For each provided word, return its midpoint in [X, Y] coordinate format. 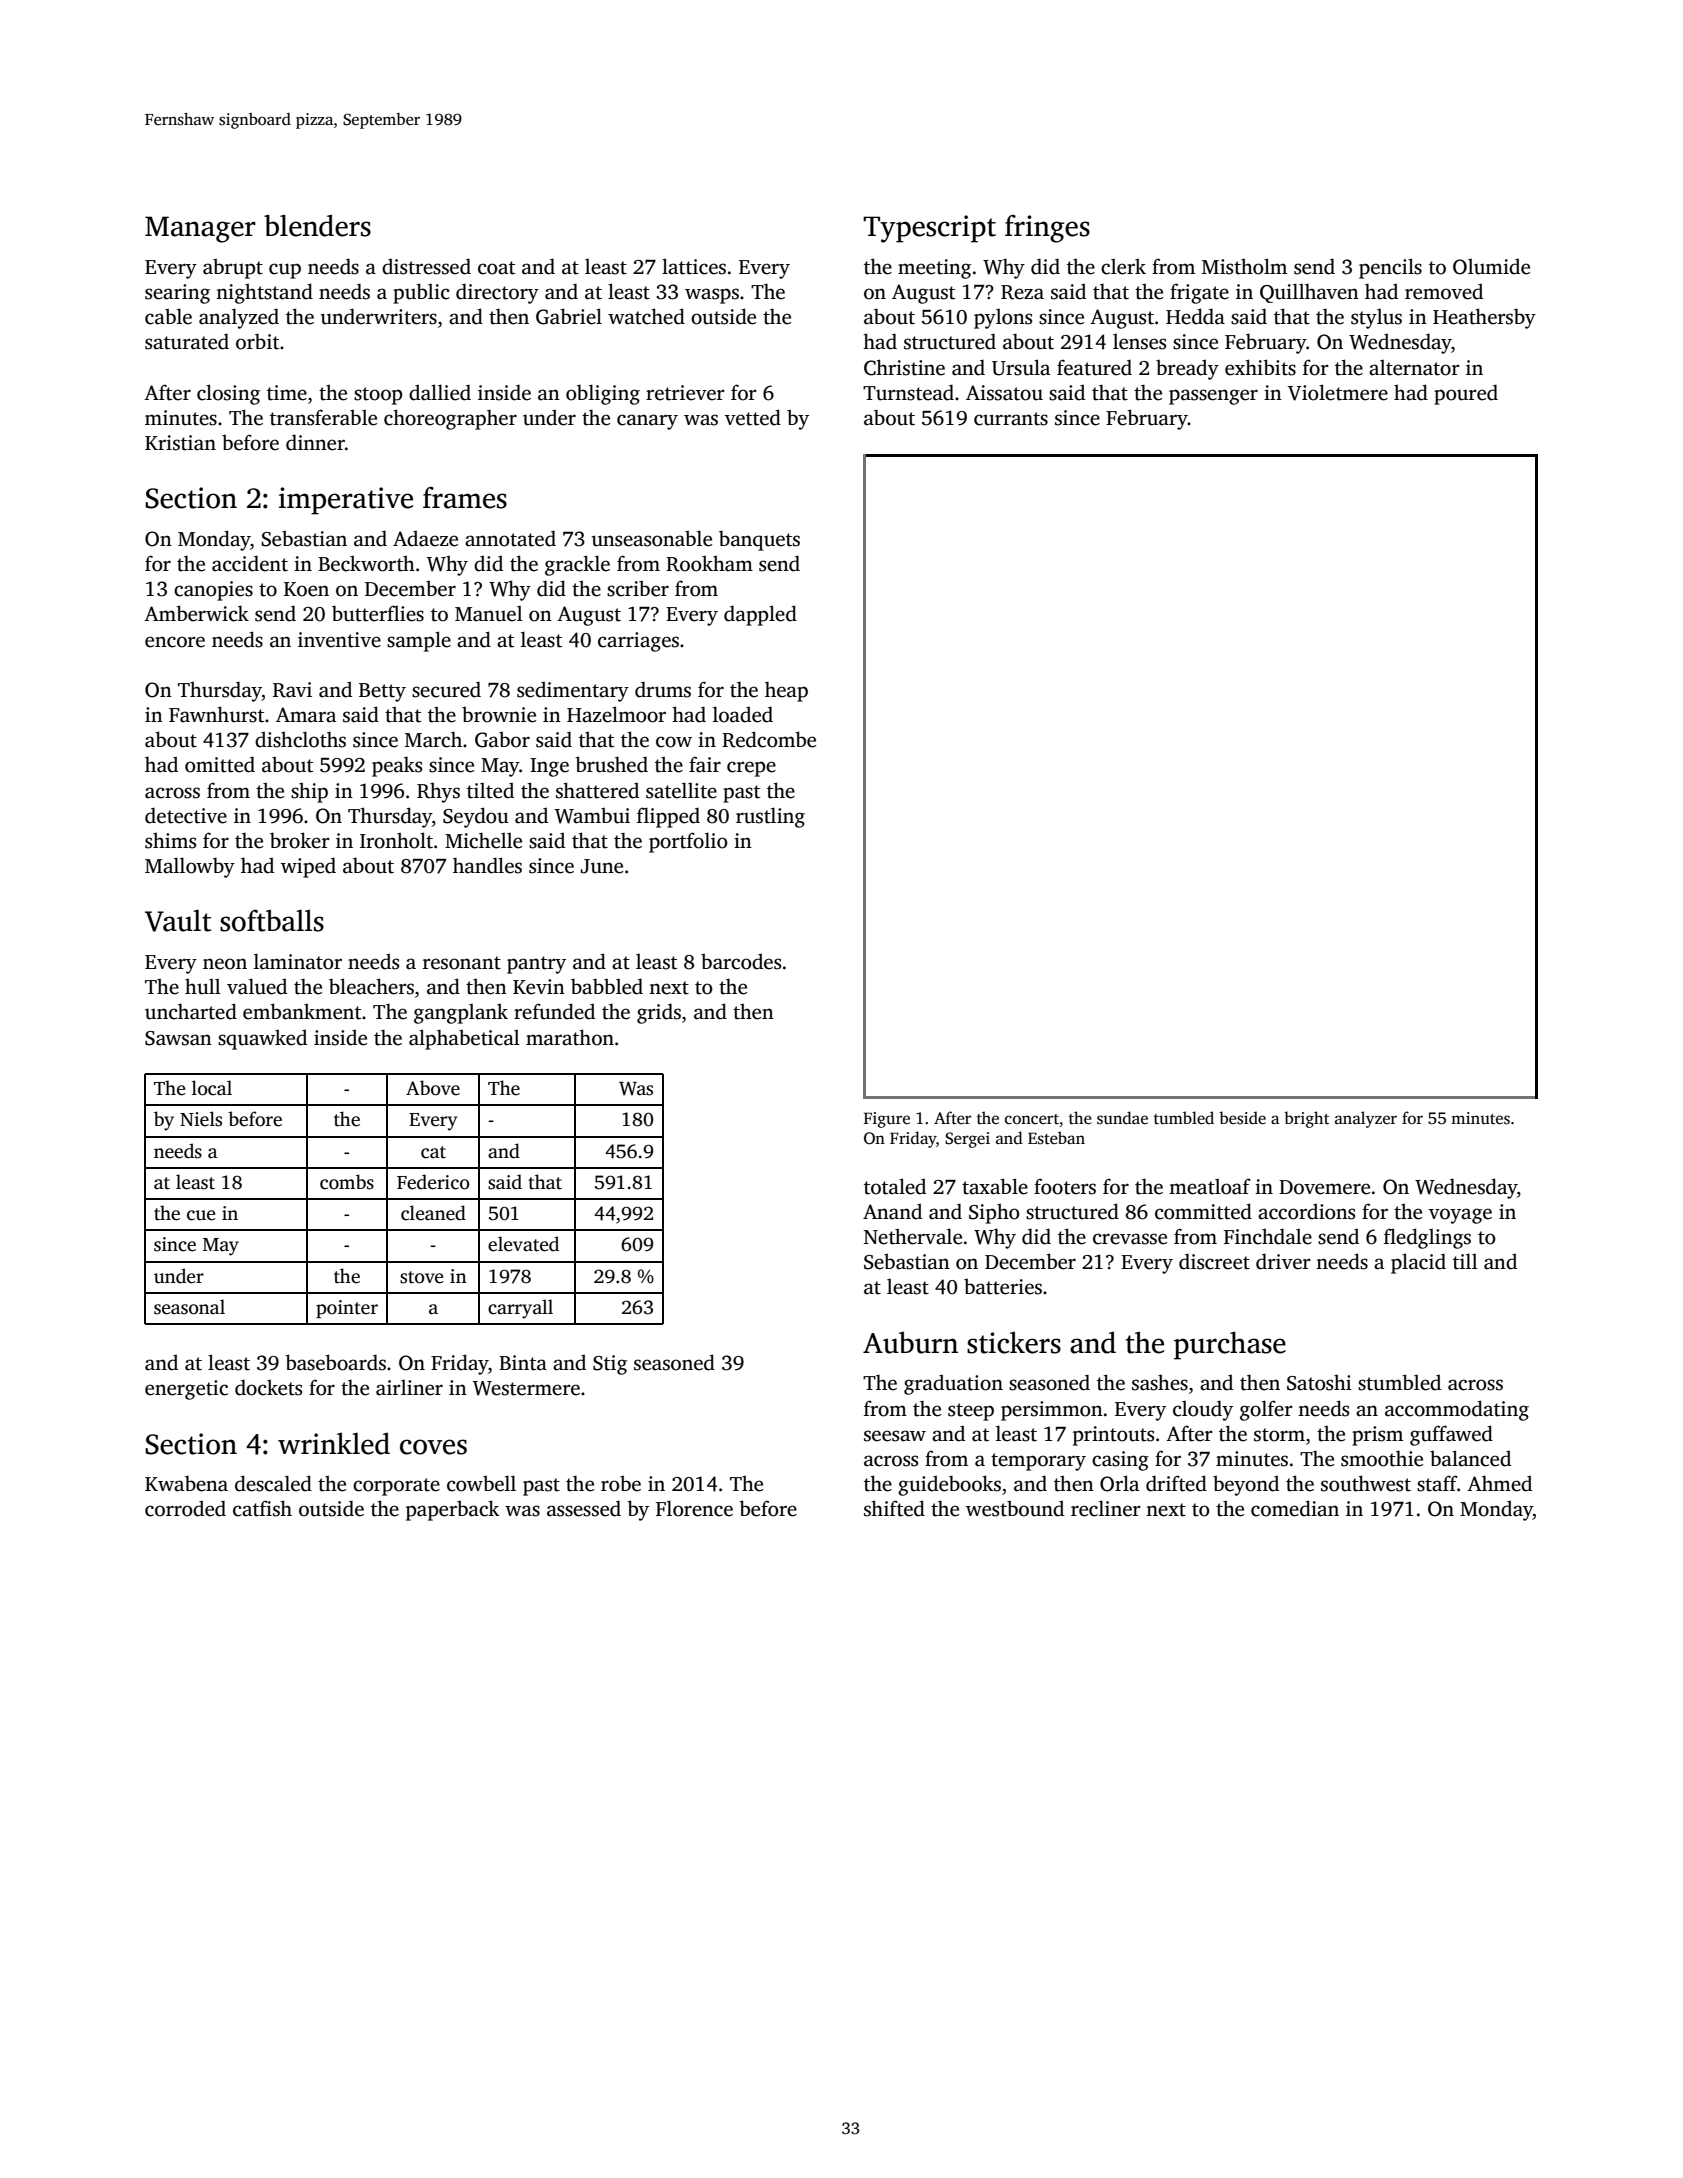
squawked [262, 1039]
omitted [220, 764]
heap [786, 691]
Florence [694, 1508]
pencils [1390, 268]
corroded [185, 1508]
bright [1306, 1119]
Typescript [929, 229]
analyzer [1366, 1119]
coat [496, 268]
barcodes [741, 961]
